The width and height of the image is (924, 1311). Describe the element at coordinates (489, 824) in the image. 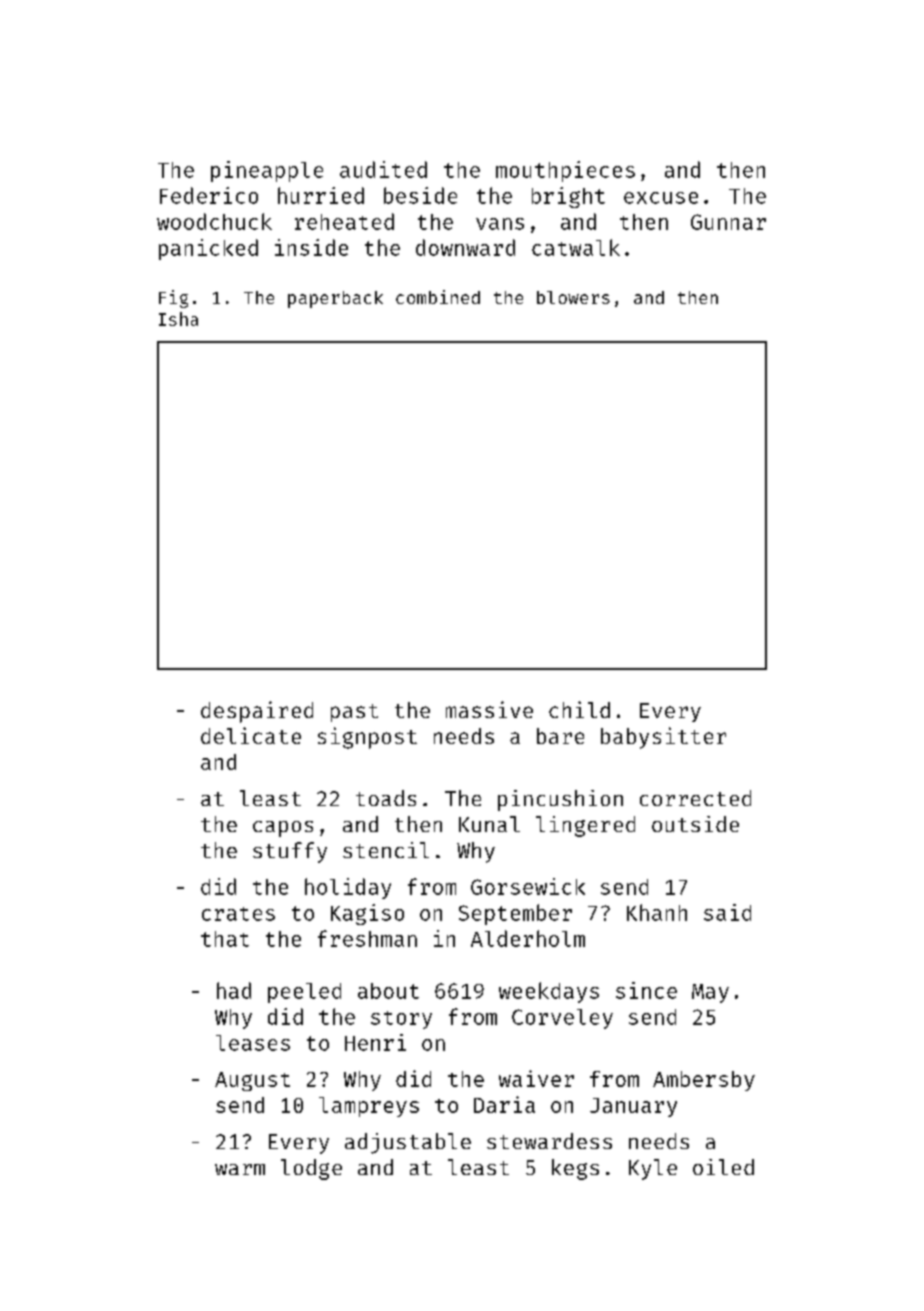

I see `Kunal` at that location.
